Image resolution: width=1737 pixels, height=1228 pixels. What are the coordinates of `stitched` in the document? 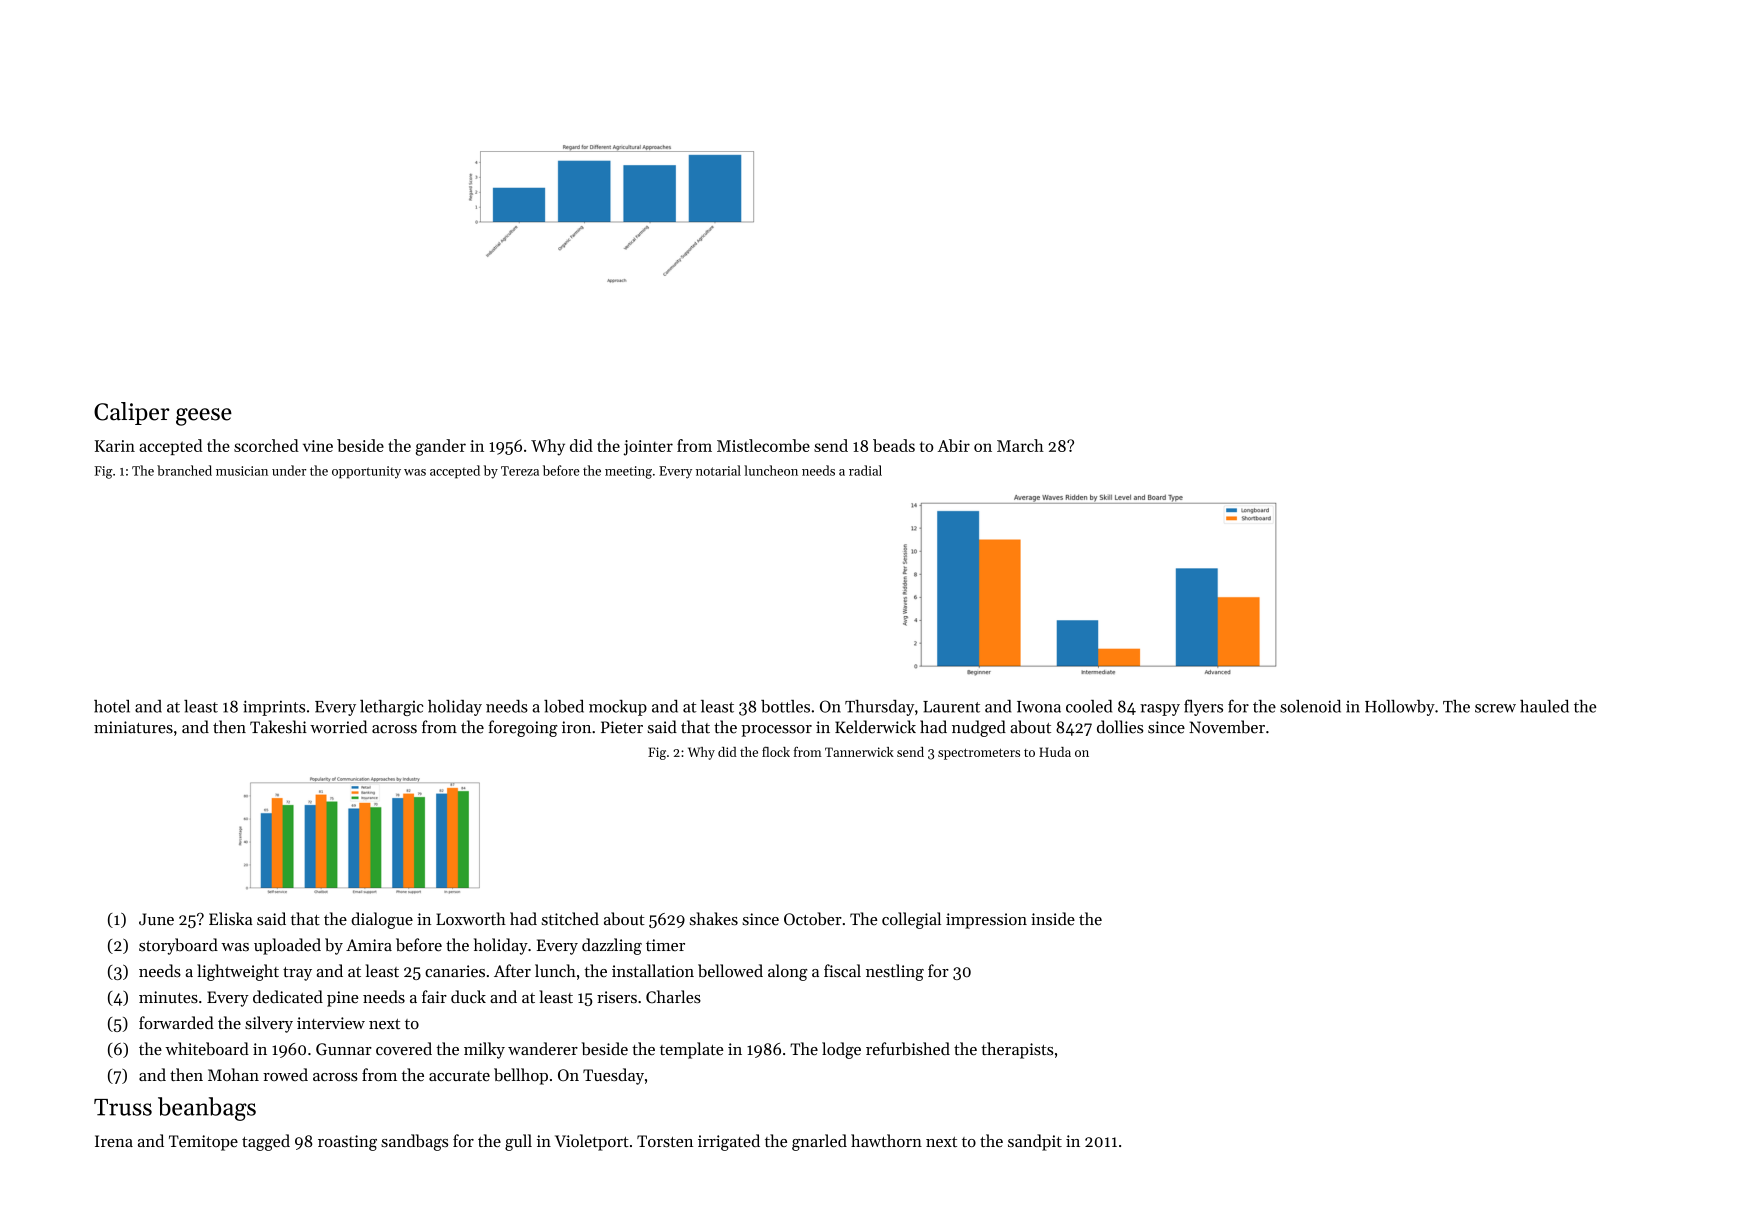 It's located at (570, 919).
